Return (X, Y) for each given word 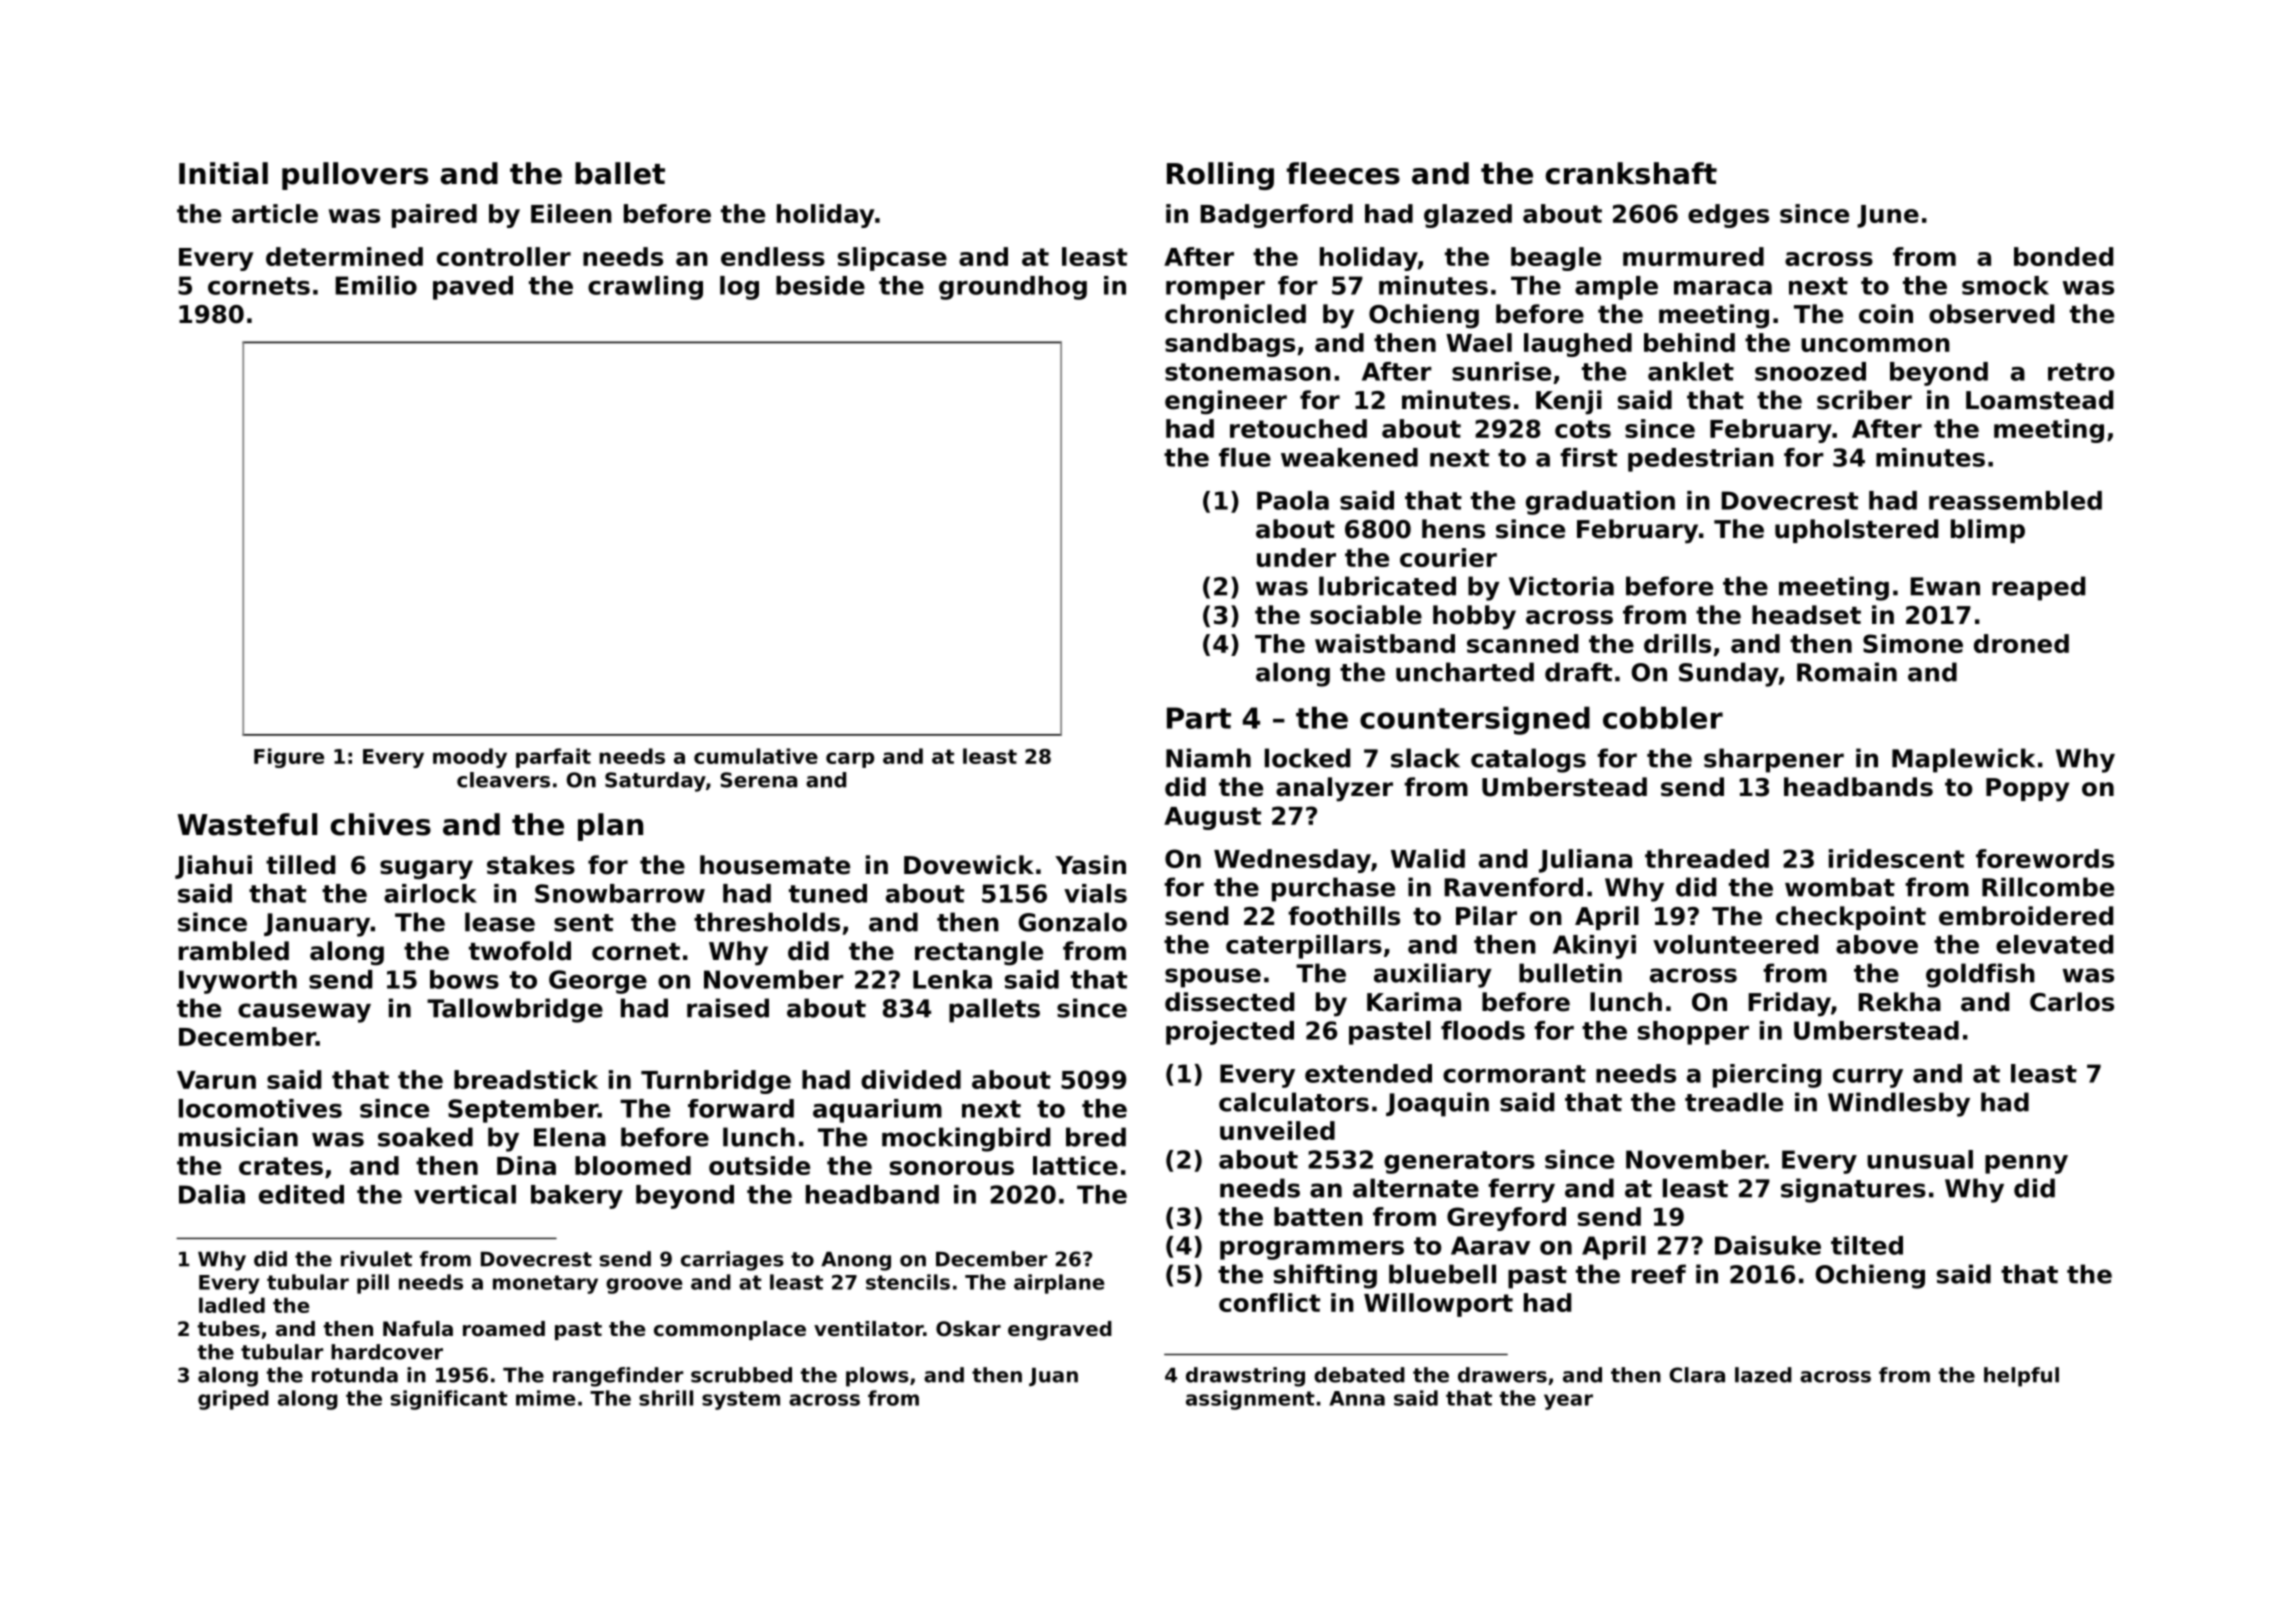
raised (728, 1008)
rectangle (979, 953)
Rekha (1899, 1002)
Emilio (376, 285)
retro (2081, 372)
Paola (1293, 500)
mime (545, 1398)
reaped (2038, 588)
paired (434, 216)
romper (1215, 290)
